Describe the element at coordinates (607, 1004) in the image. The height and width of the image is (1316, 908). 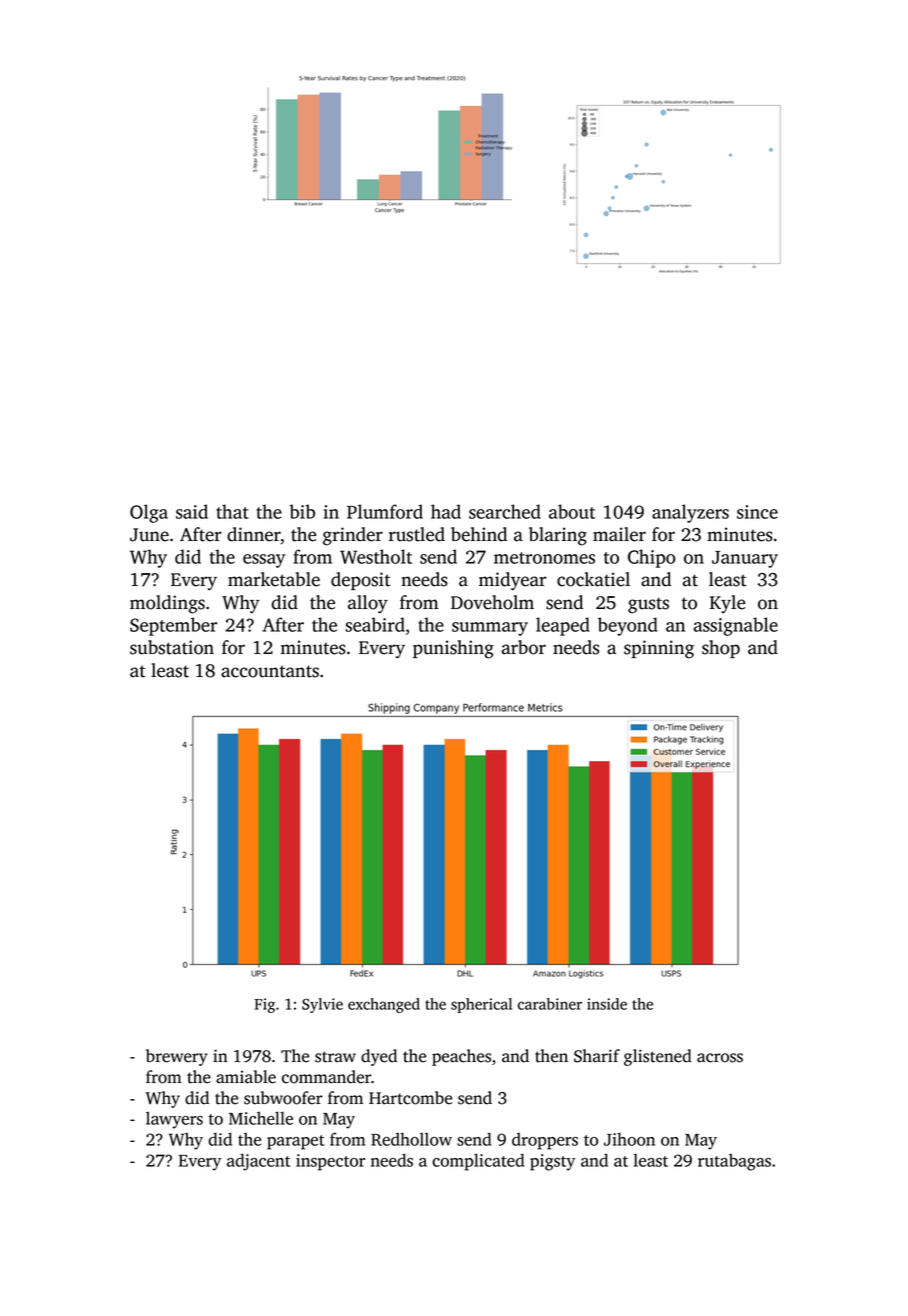
I see `inside` at that location.
